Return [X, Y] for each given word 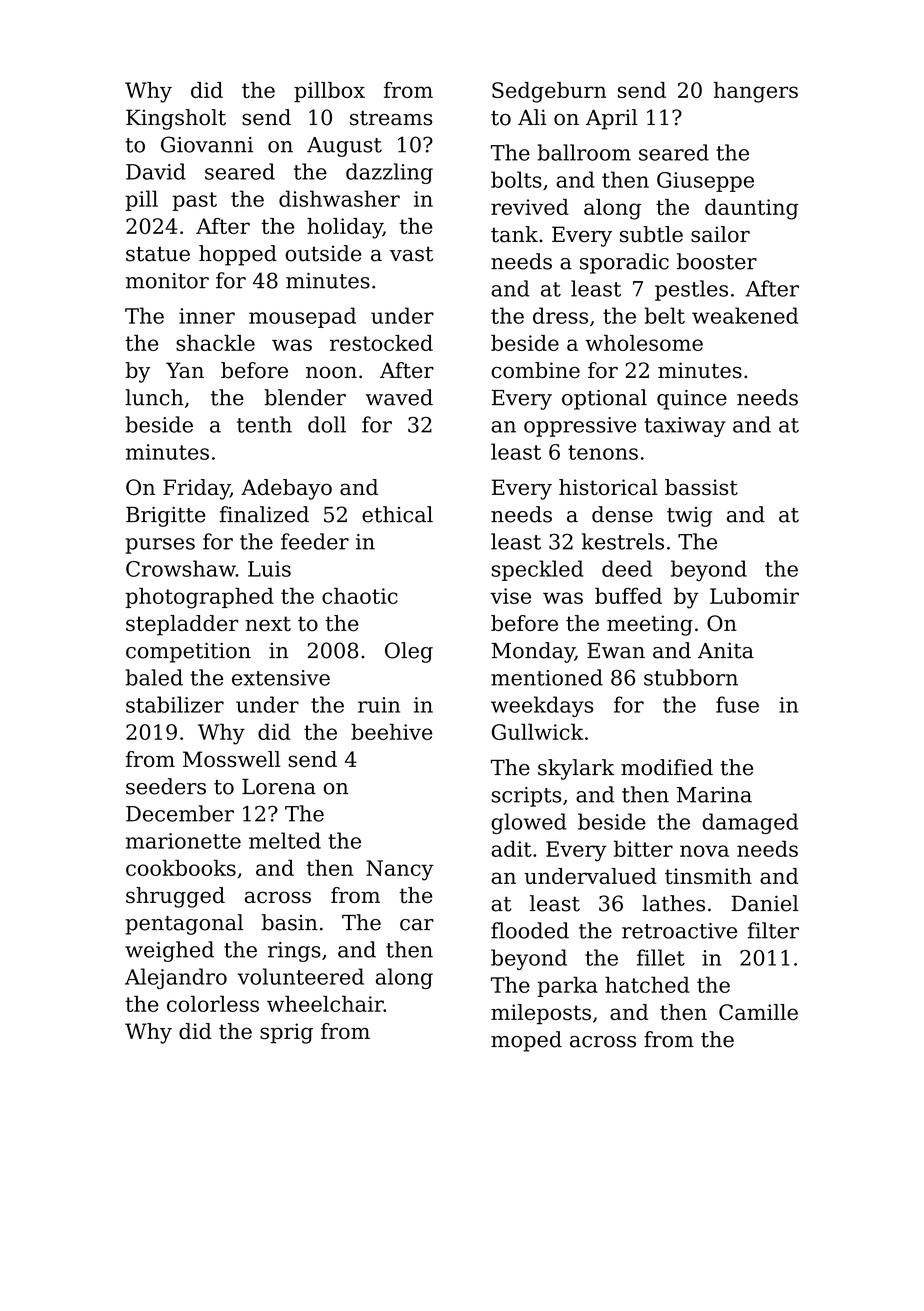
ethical [397, 514]
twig [689, 517]
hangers [756, 92]
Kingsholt [176, 119]
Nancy [400, 870]
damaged [750, 823]
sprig [286, 1033]
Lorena [279, 787]
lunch [154, 397]
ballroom [584, 152]
